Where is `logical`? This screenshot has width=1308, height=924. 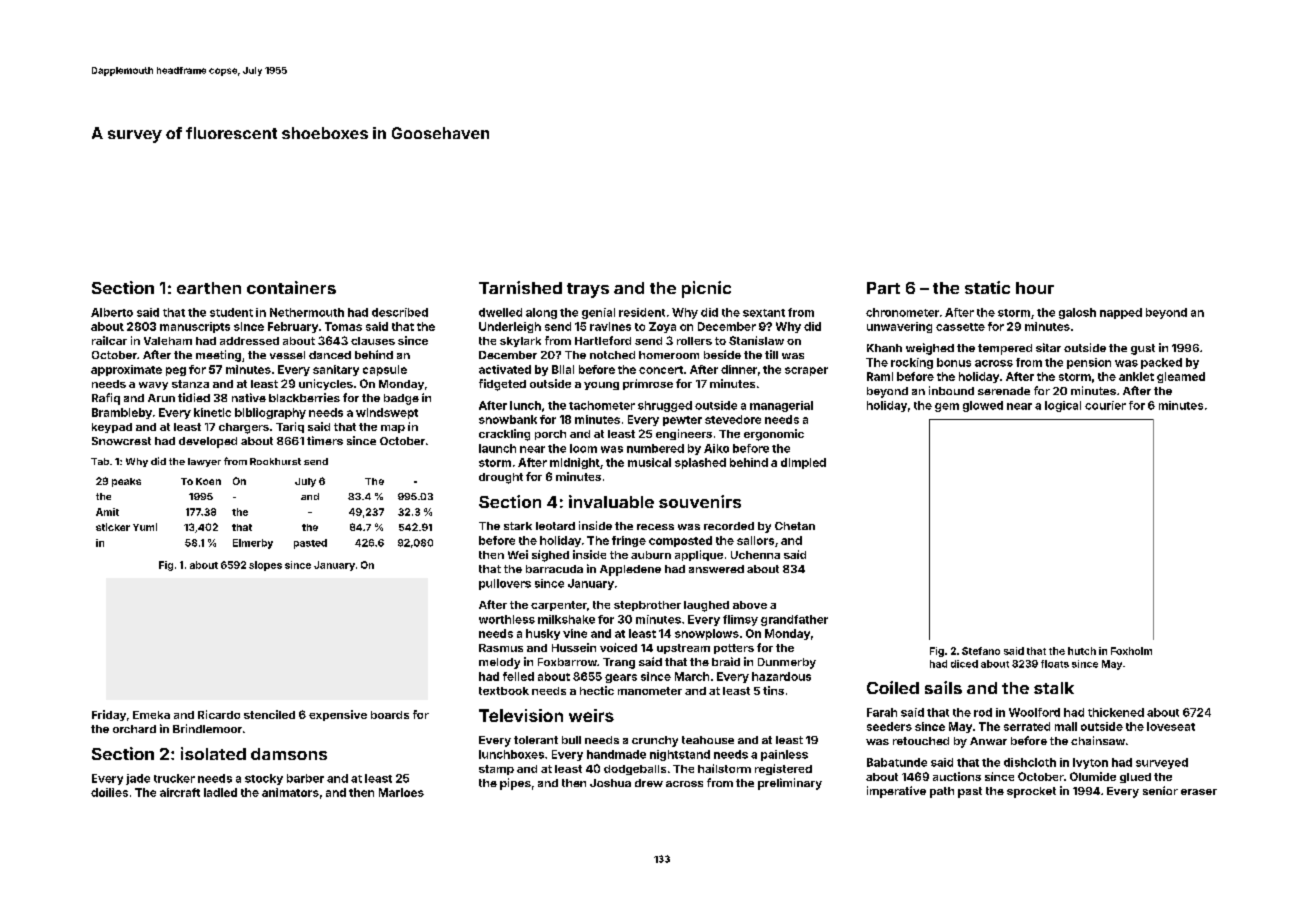 logical is located at coordinates (1063, 406).
